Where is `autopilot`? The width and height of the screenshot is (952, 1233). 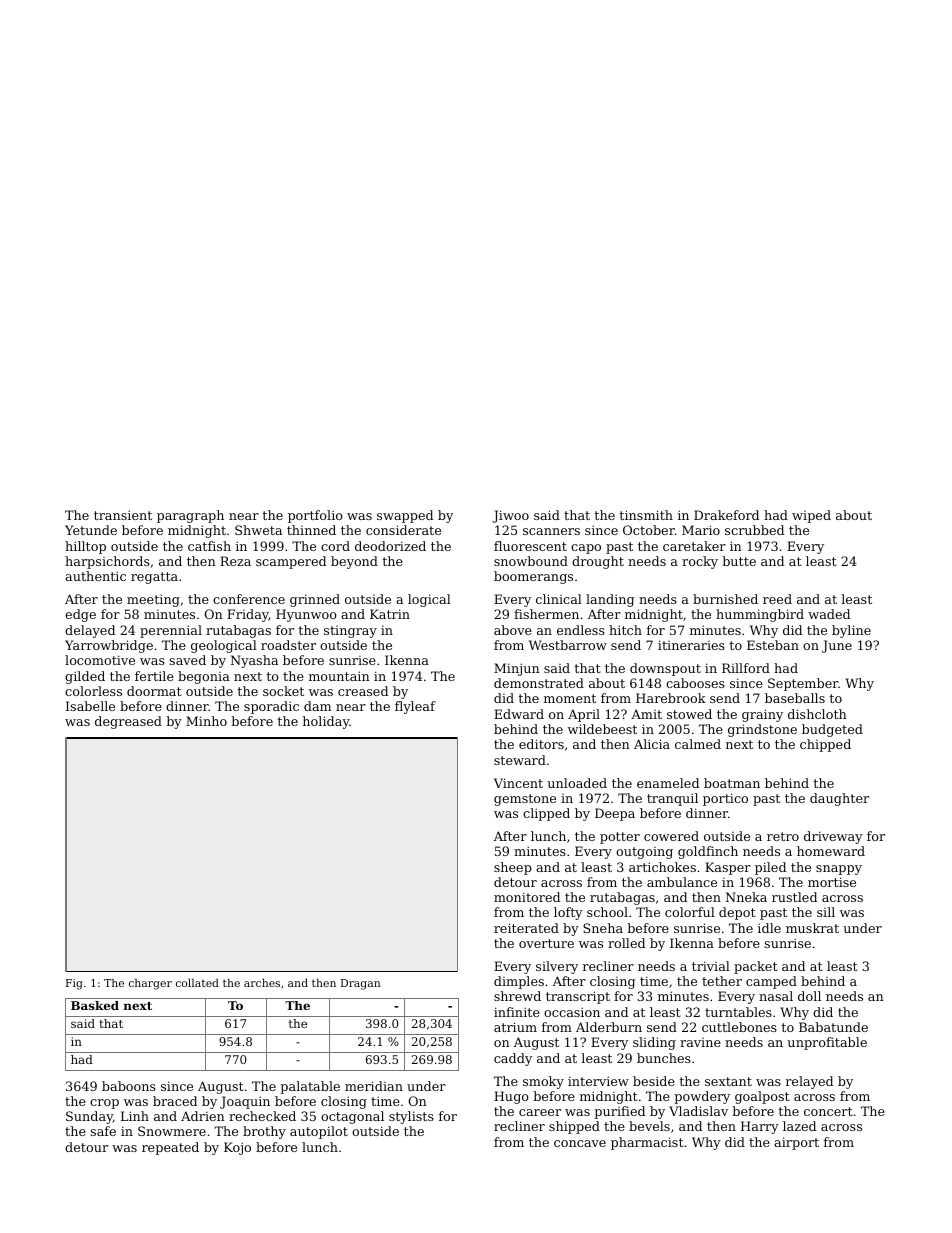
autopilot is located at coordinates (319, 1132).
